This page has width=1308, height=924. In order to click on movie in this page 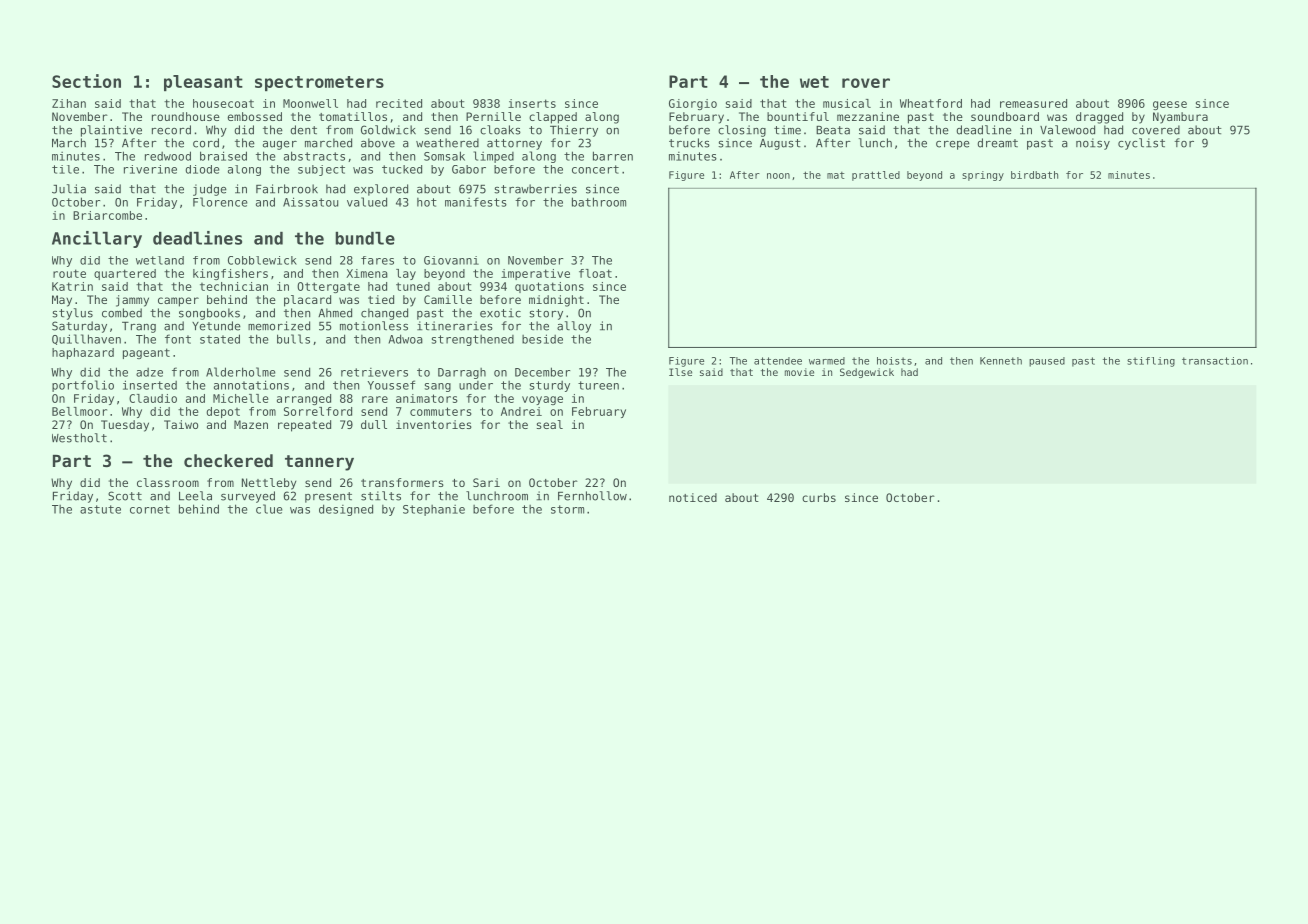, I will do `click(799, 372)`.
